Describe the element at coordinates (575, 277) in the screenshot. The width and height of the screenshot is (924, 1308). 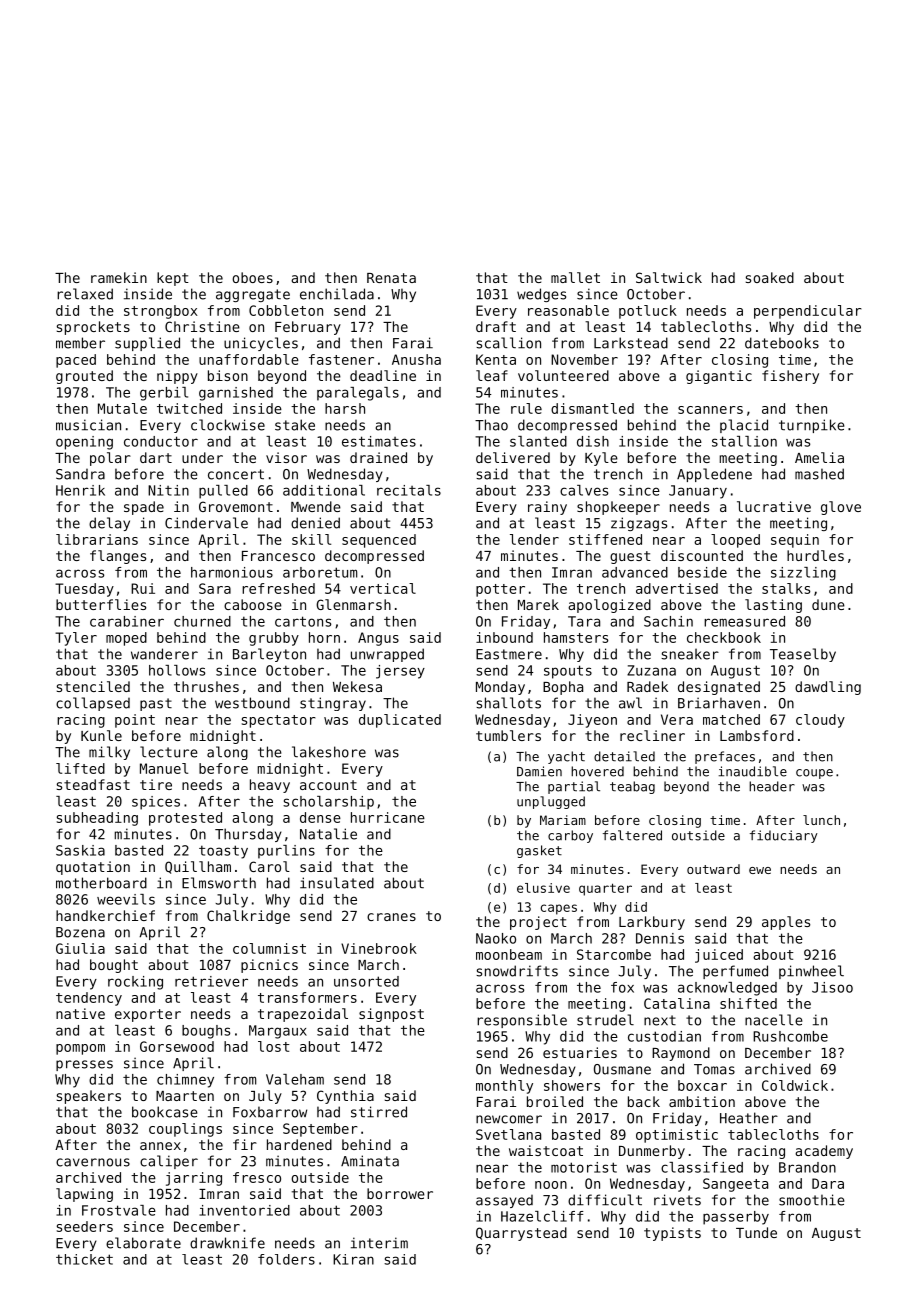
I see `mallet` at that location.
